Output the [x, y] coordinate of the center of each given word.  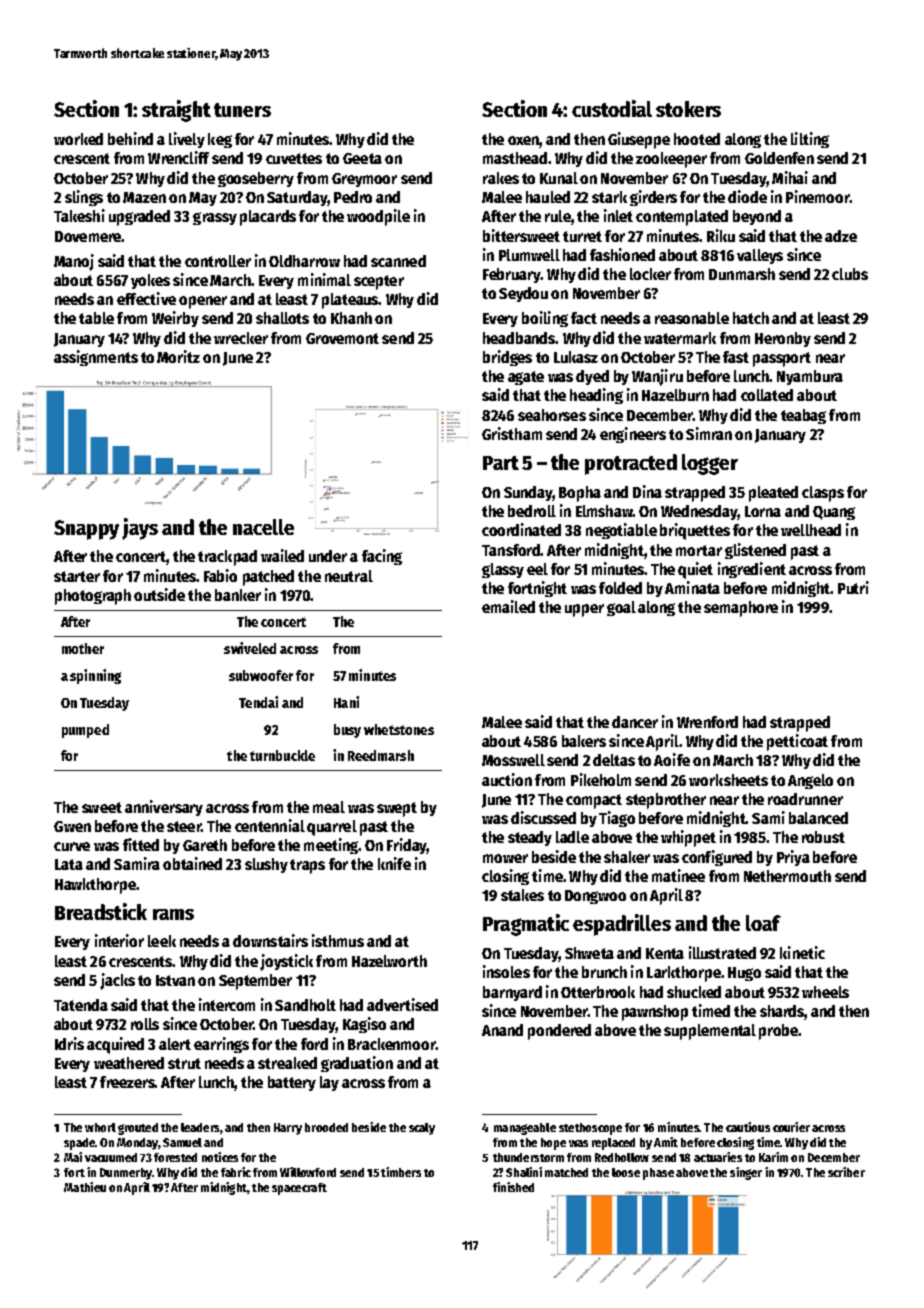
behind [130, 138]
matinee [678, 875]
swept [397, 809]
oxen [523, 140]
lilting [810, 140]
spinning [95, 676]
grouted [138, 1129]
